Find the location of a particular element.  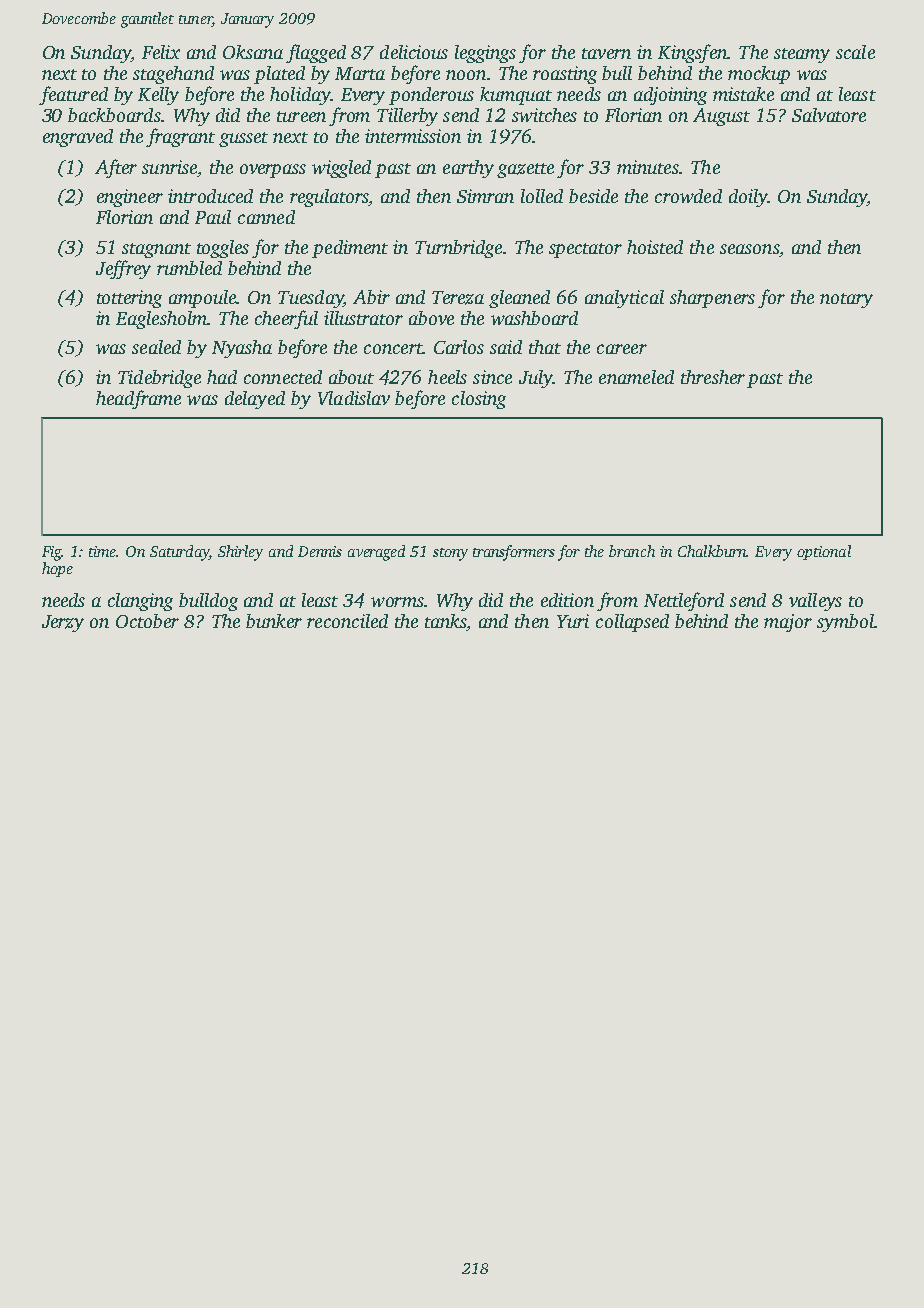

switches is located at coordinates (544, 115).
